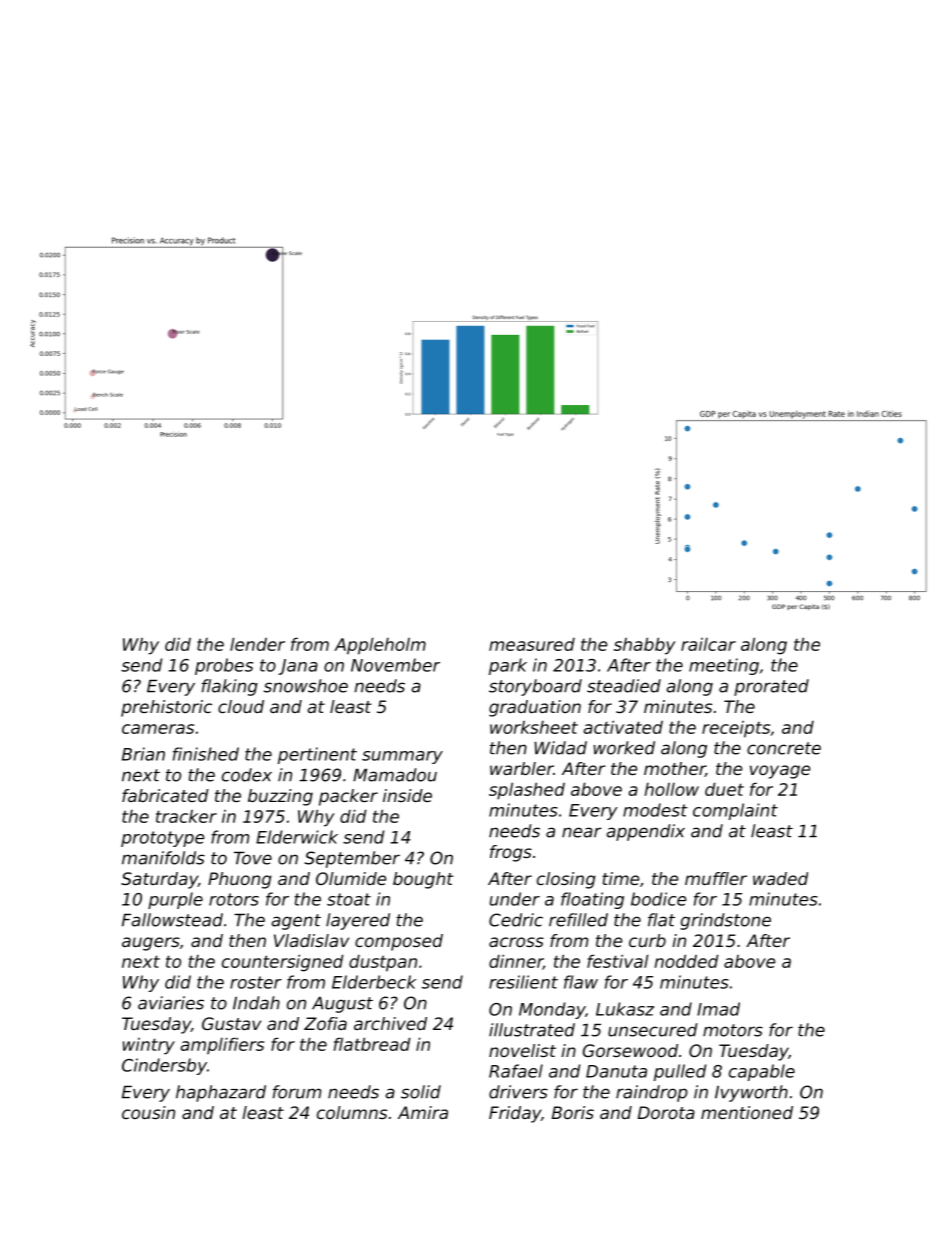 This page has width=952, height=1233. What do you see at coordinates (644, 646) in the page?
I see `shabby` at bounding box center [644, 646].
